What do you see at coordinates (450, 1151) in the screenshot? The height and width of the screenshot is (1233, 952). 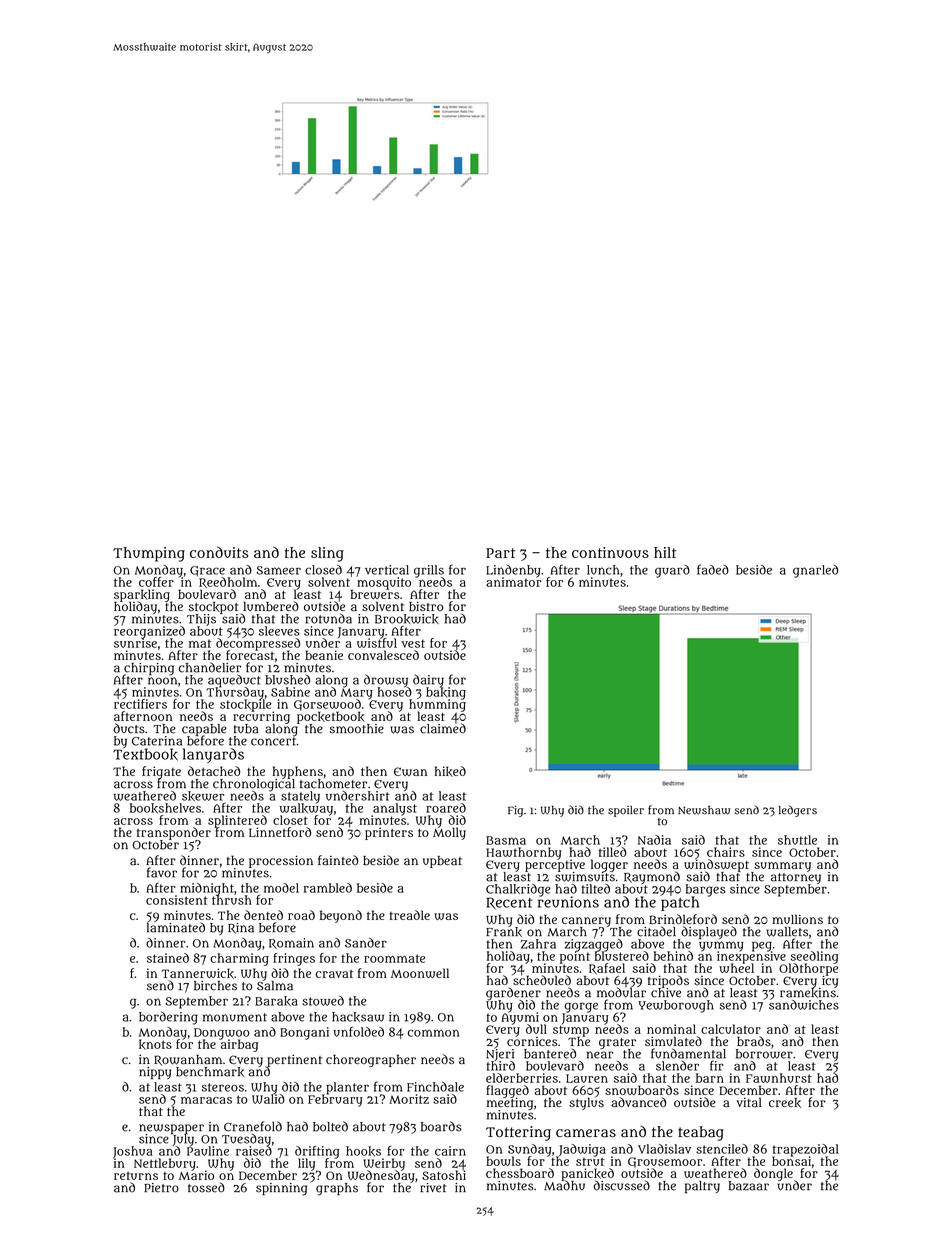 I see `cairn` at bounding box center [450, 1151].
